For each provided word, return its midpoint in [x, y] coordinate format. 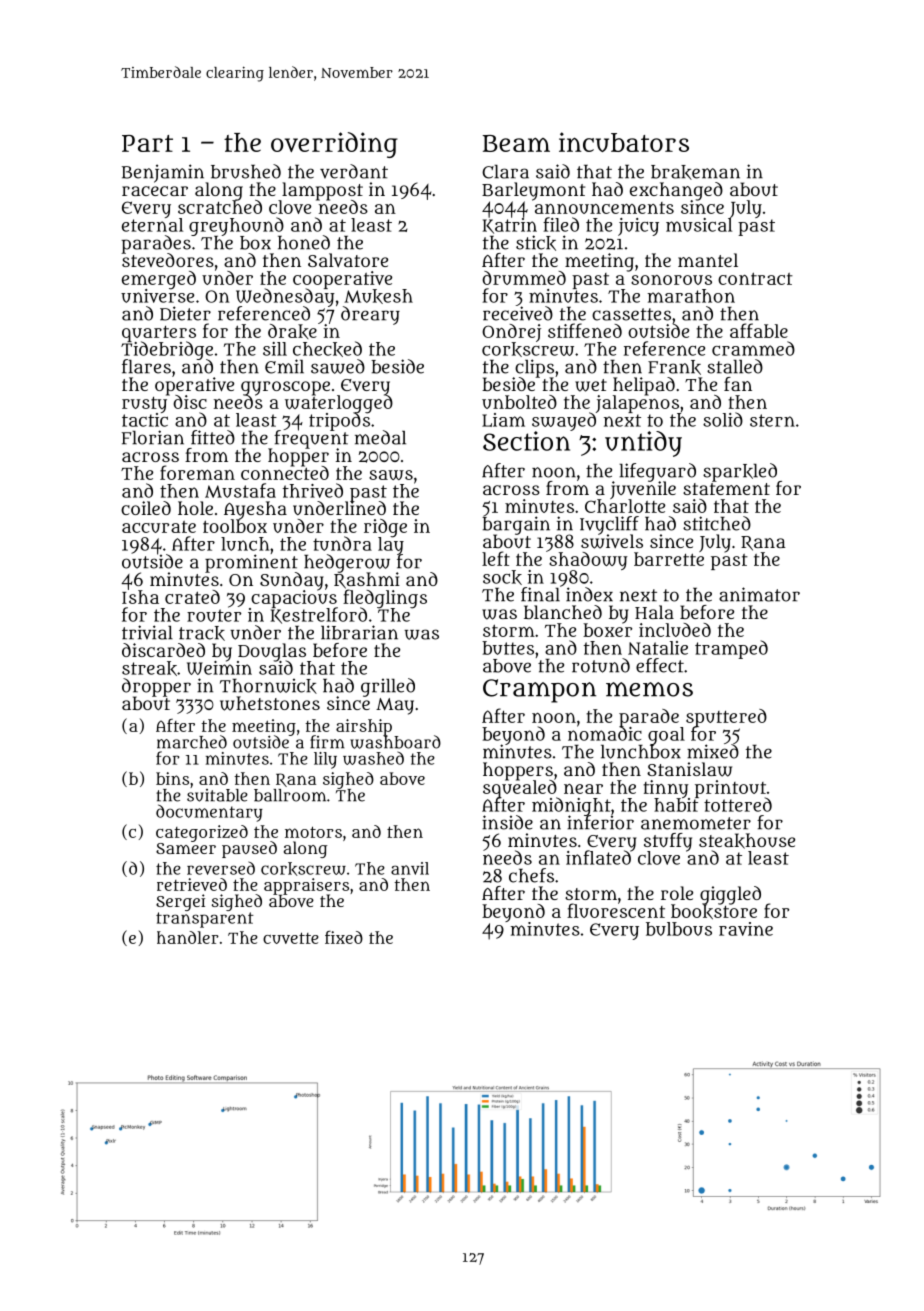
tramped [731, 649]
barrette [669, 559]
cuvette [291, 938]
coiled [146, 508]
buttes [508, 648]
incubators [624, 142]
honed [304, 242]
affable [759, 330]
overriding [334, 145]
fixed [344, 937]
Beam [516, 143]
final [540, 594]
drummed [524, 278]
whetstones [270, 703]
